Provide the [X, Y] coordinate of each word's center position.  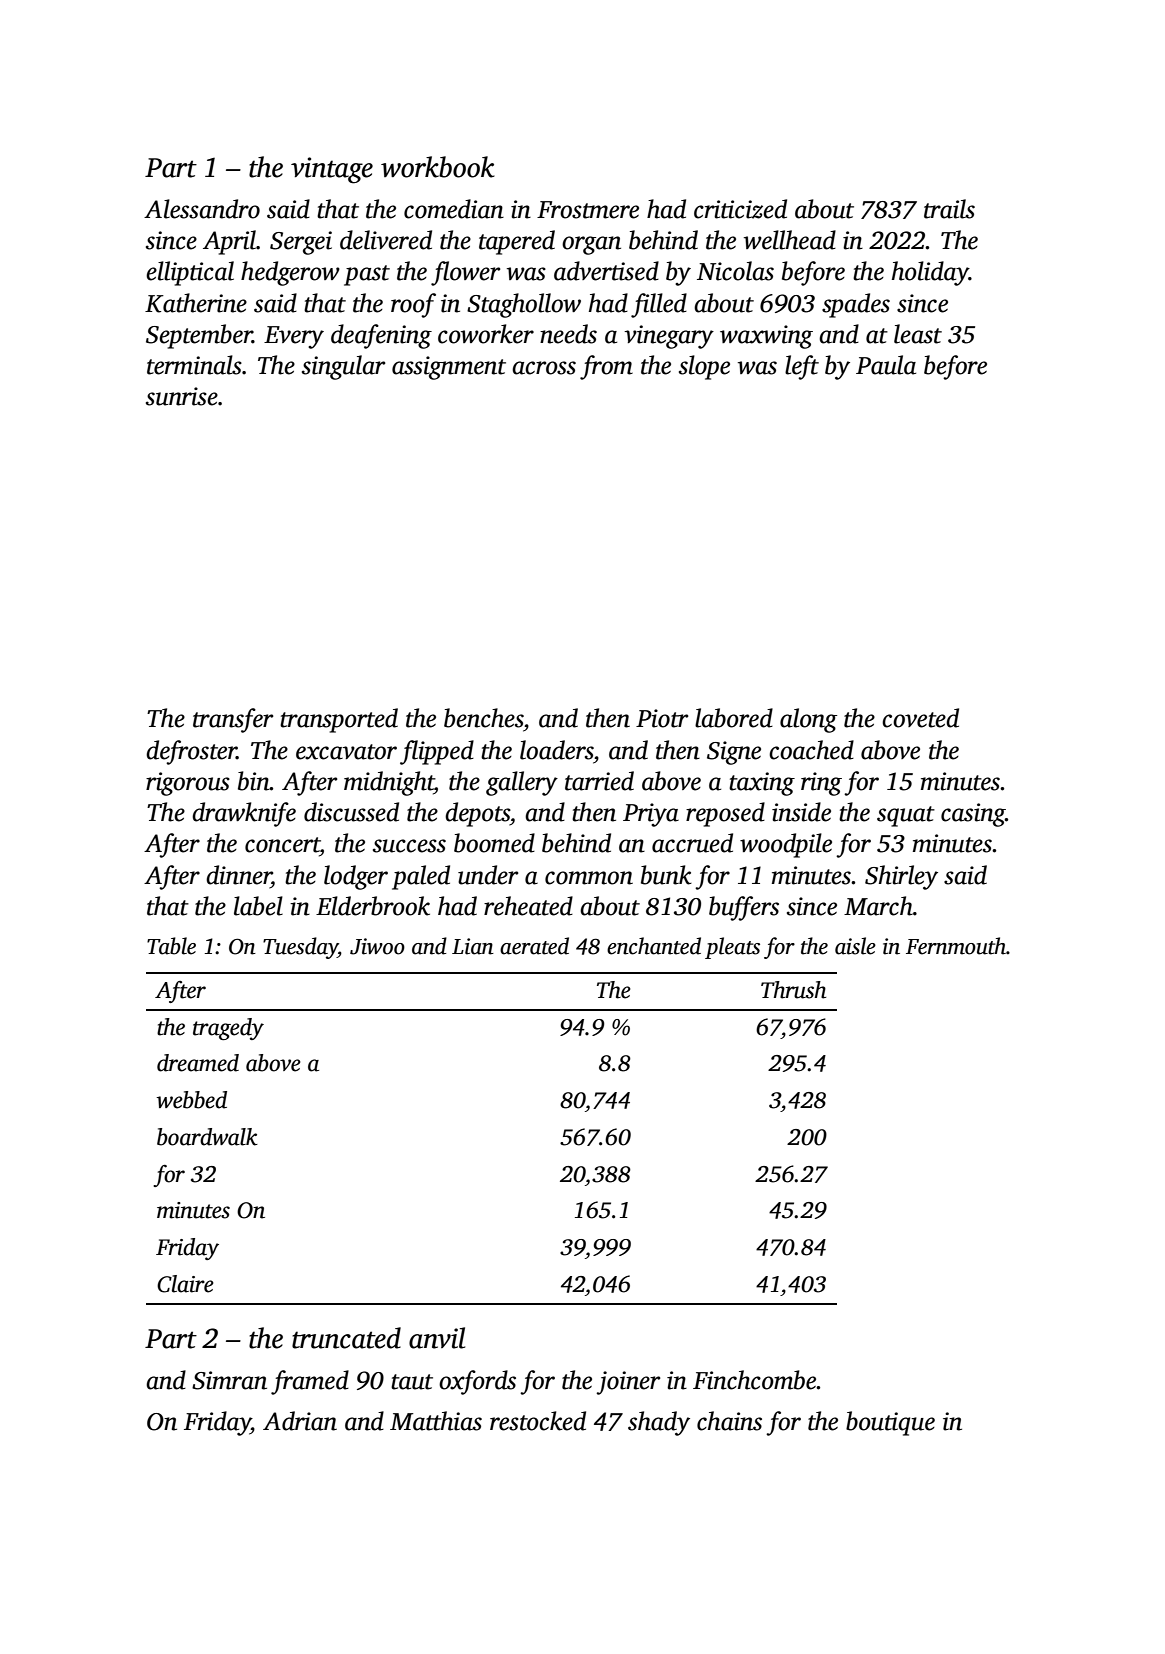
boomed [494, 843]
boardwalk [207, 1137]
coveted [920, 718]
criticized [740, 209]
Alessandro [202, 209]
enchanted [654, 946]
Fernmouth [956, 946]
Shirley [901, 877]
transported [339, 720]
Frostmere [588, 210]
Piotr [662, 718]
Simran [229, 1380]
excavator [346, 752]
